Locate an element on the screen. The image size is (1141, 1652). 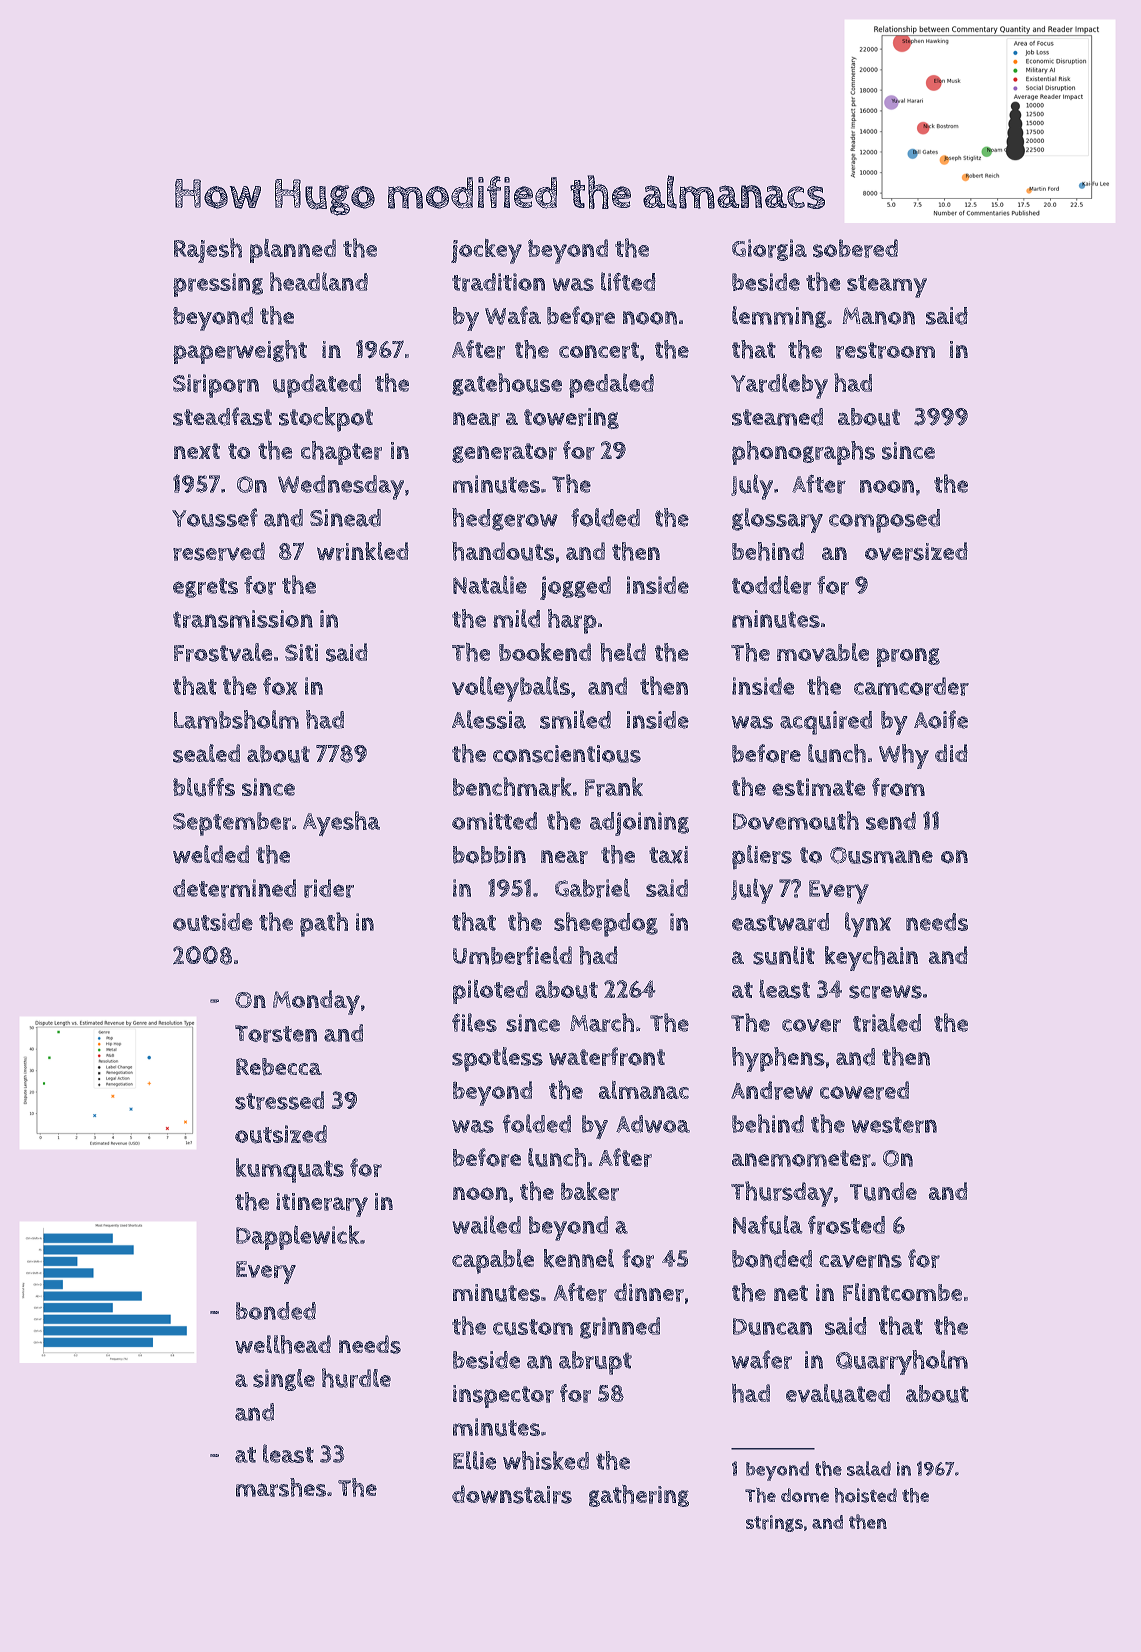
concert is located at coordinates (599, 350).
